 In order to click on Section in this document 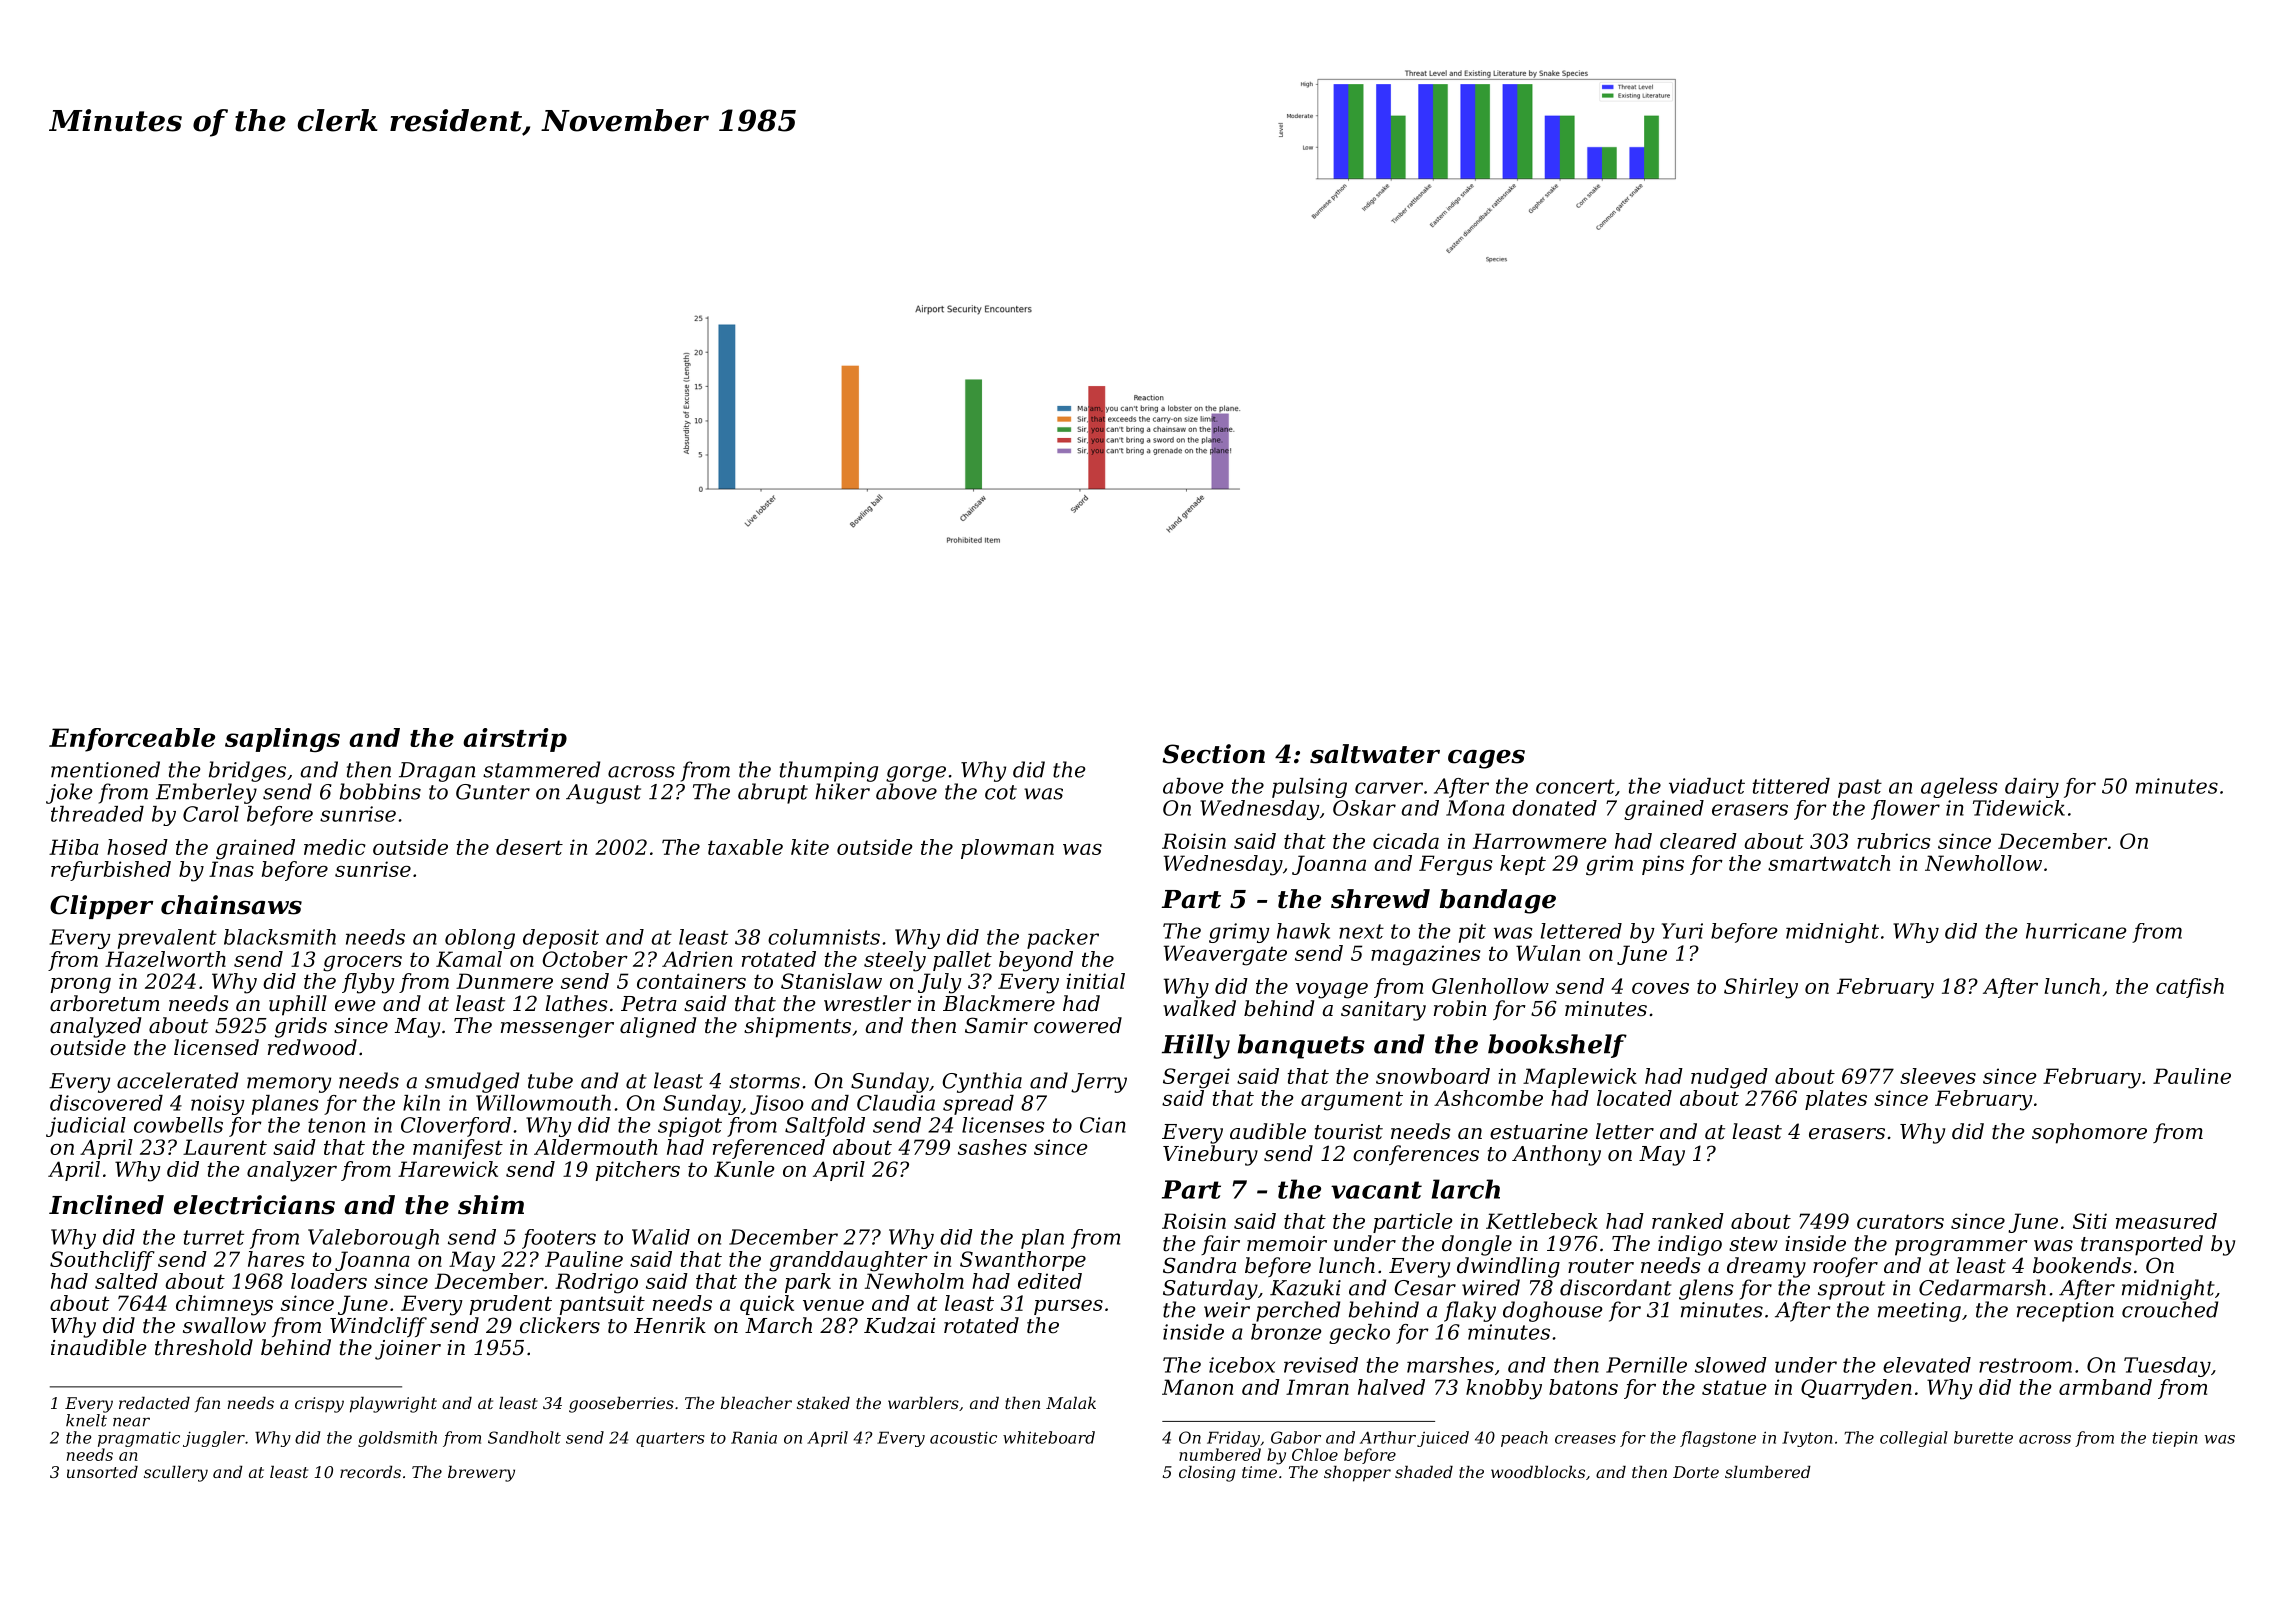, I will do `click(1213, 754)`.
